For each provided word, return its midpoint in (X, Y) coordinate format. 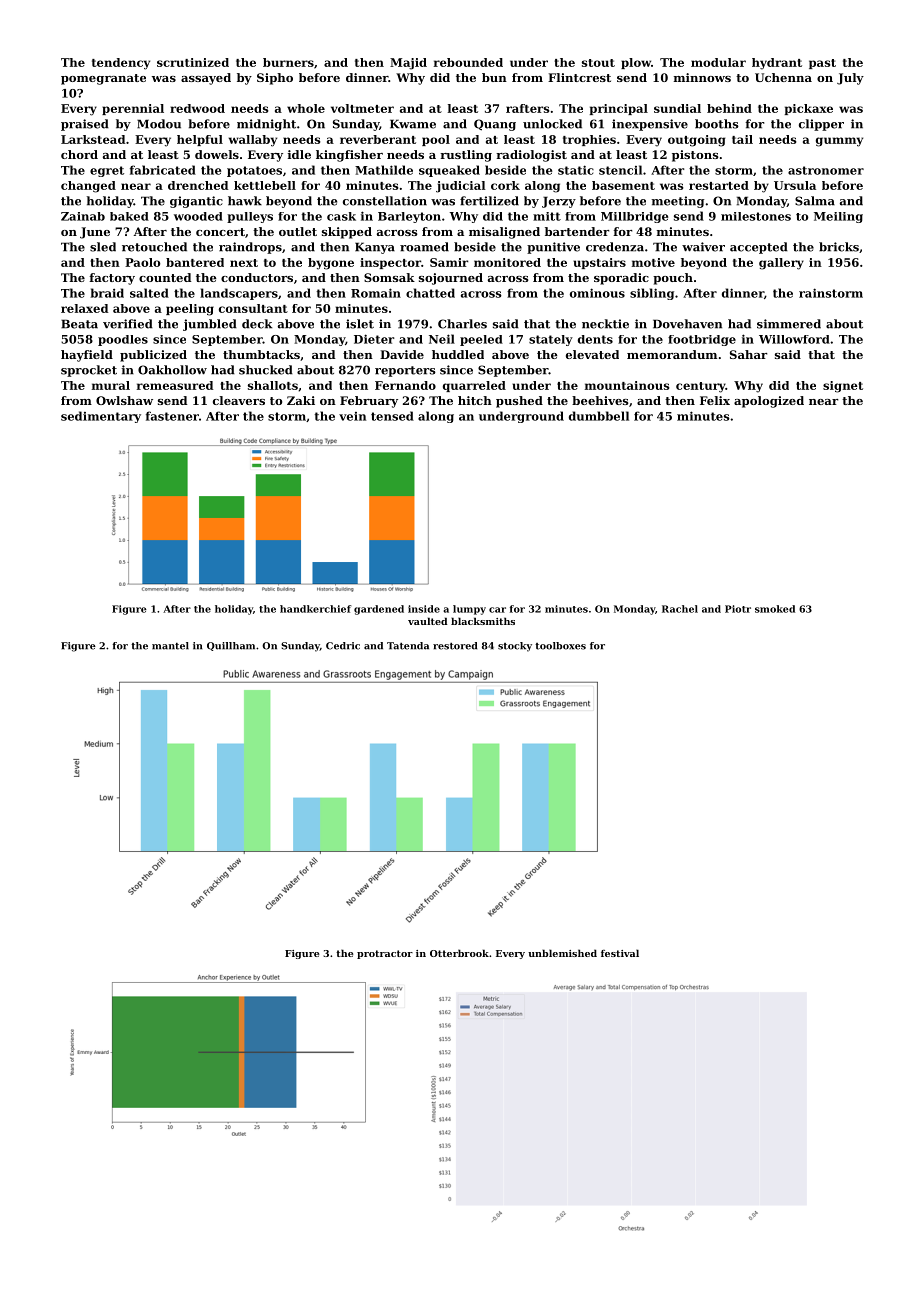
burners (288, 62)
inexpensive (650, 125)
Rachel (680, 609)
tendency (121, 64)
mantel (170, 646)
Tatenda (408, 646)
